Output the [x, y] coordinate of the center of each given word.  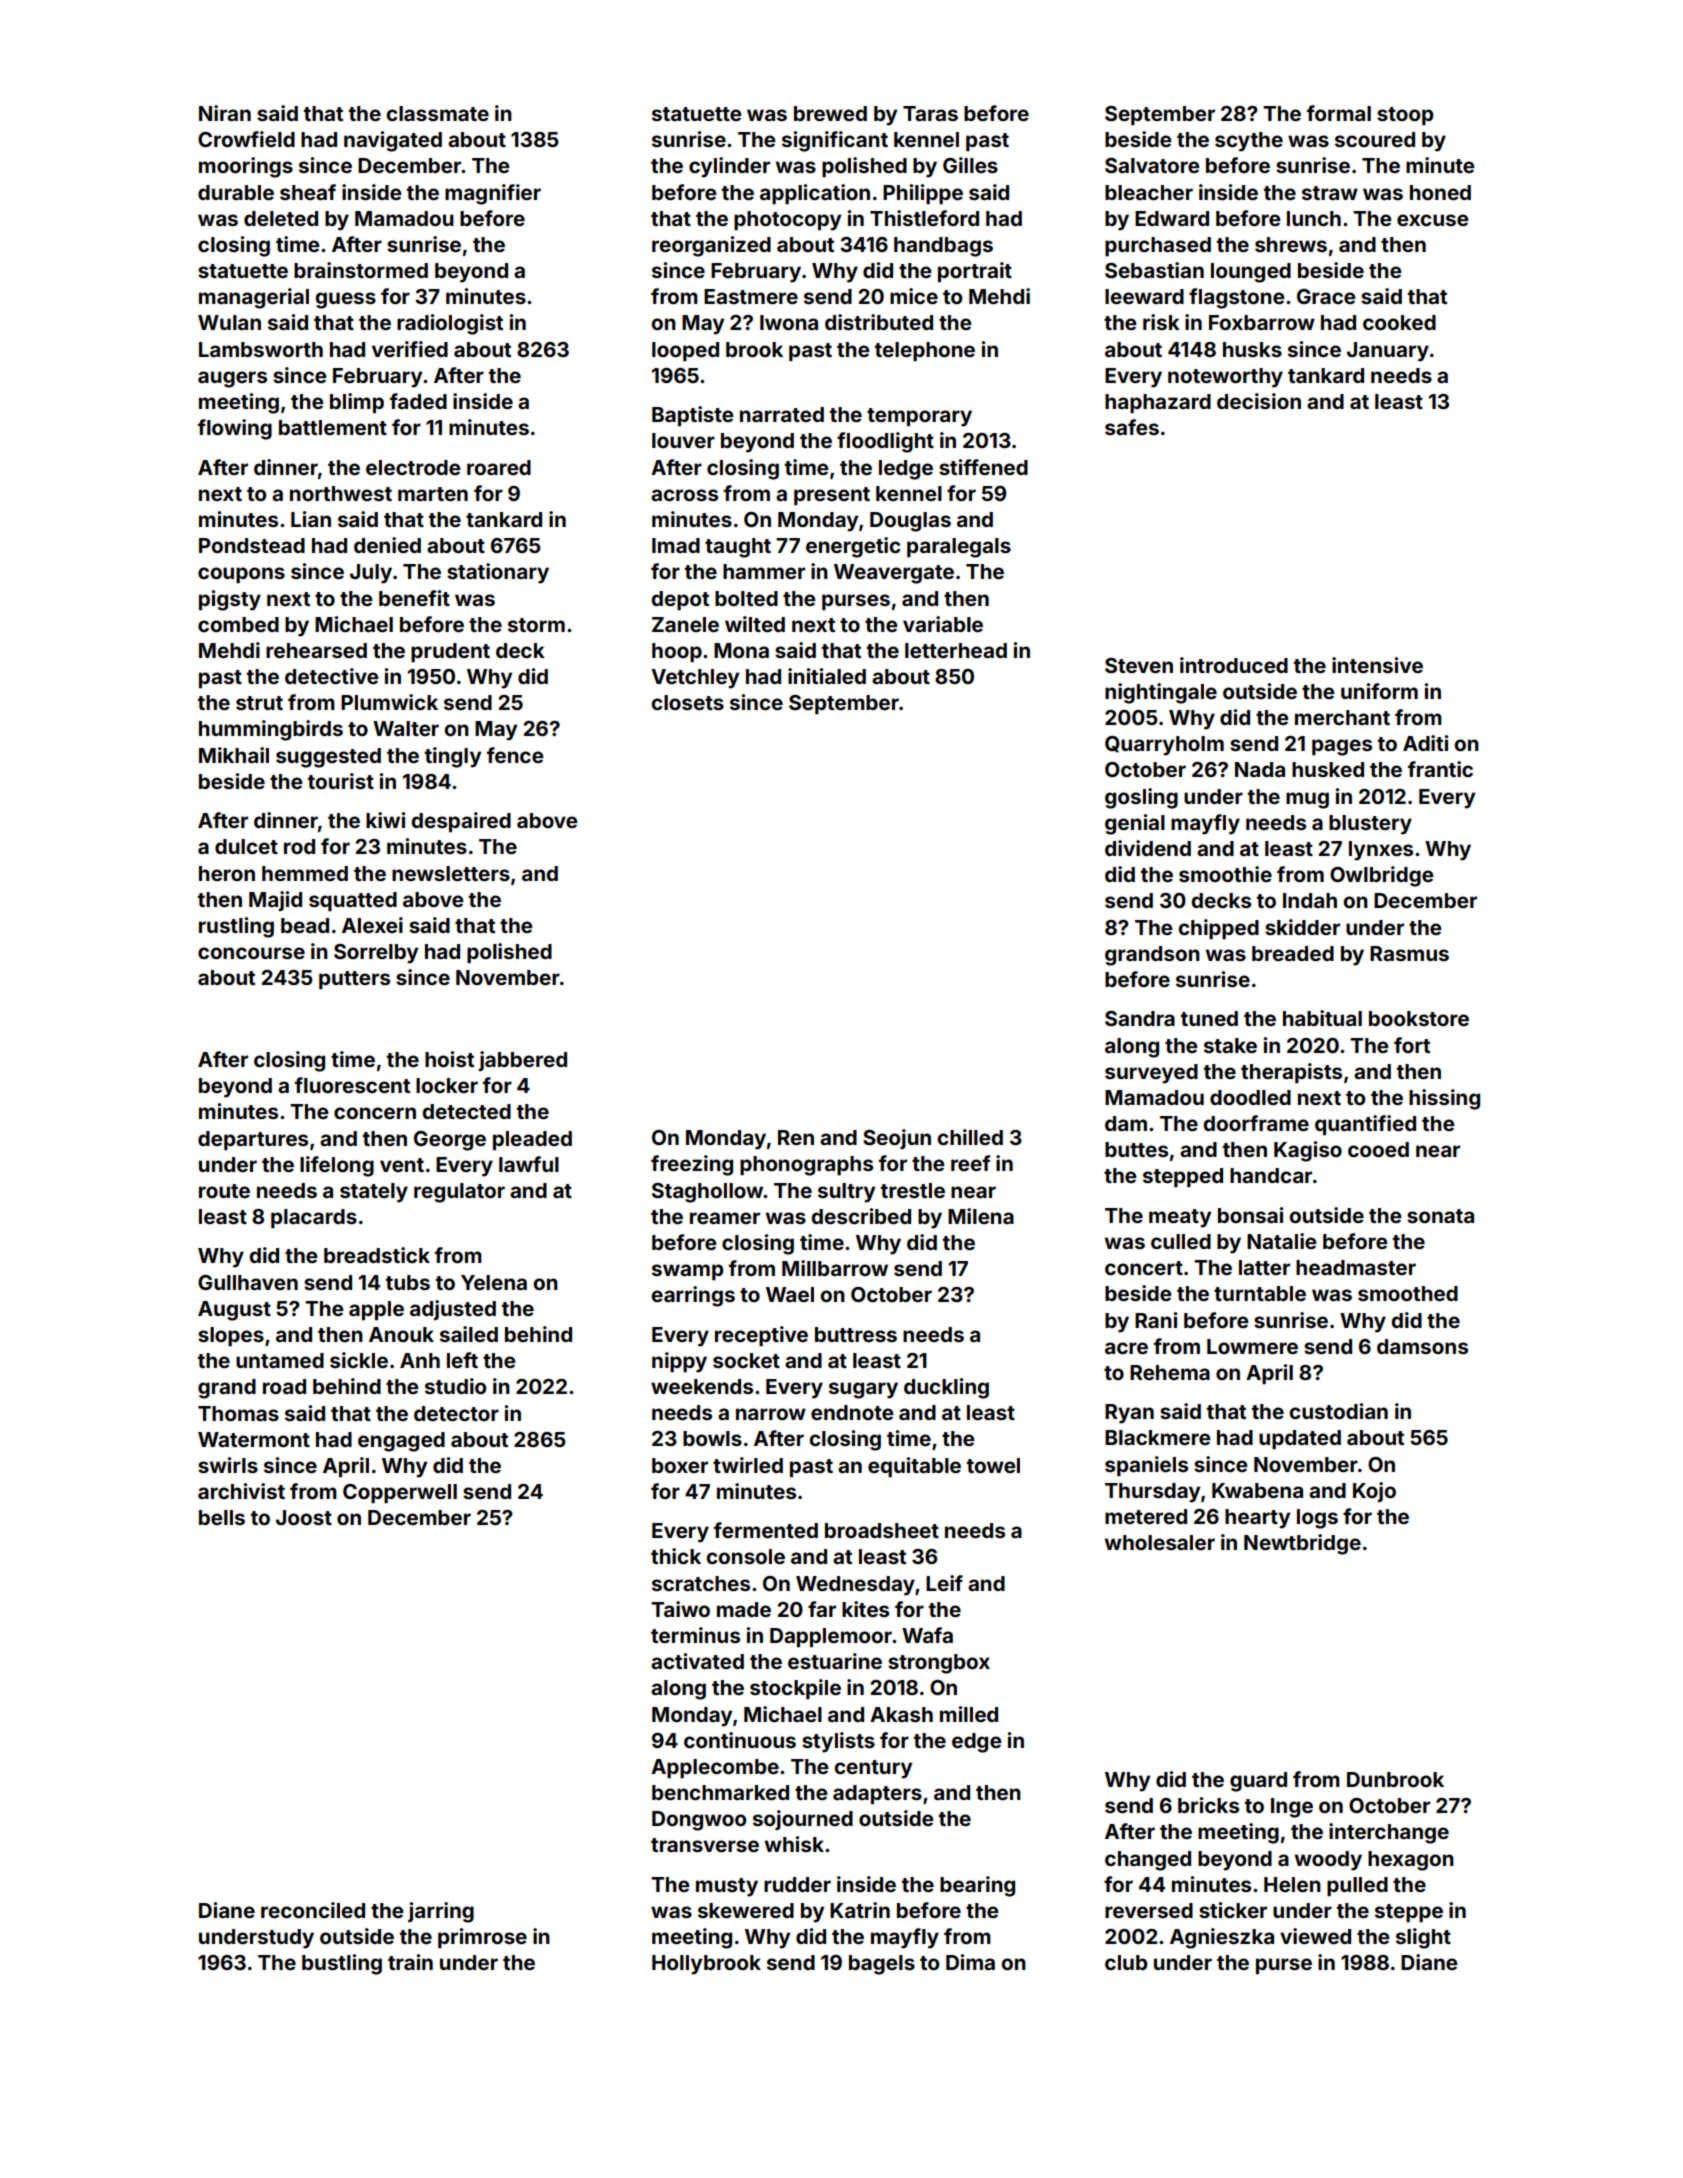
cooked [1399, 322]
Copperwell [400, 1493]
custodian [1338, 1411]
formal [1339, 113]
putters [354, 980]
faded [418, 401]
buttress [856, 1334]
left [462, 1360]
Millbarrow [835, 1268]
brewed [830, 113]
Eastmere [751, 296]
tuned [1209, 1018]
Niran [225, 113]
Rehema [1170, 1372]
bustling [342, 1964]
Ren [796, 1137]
